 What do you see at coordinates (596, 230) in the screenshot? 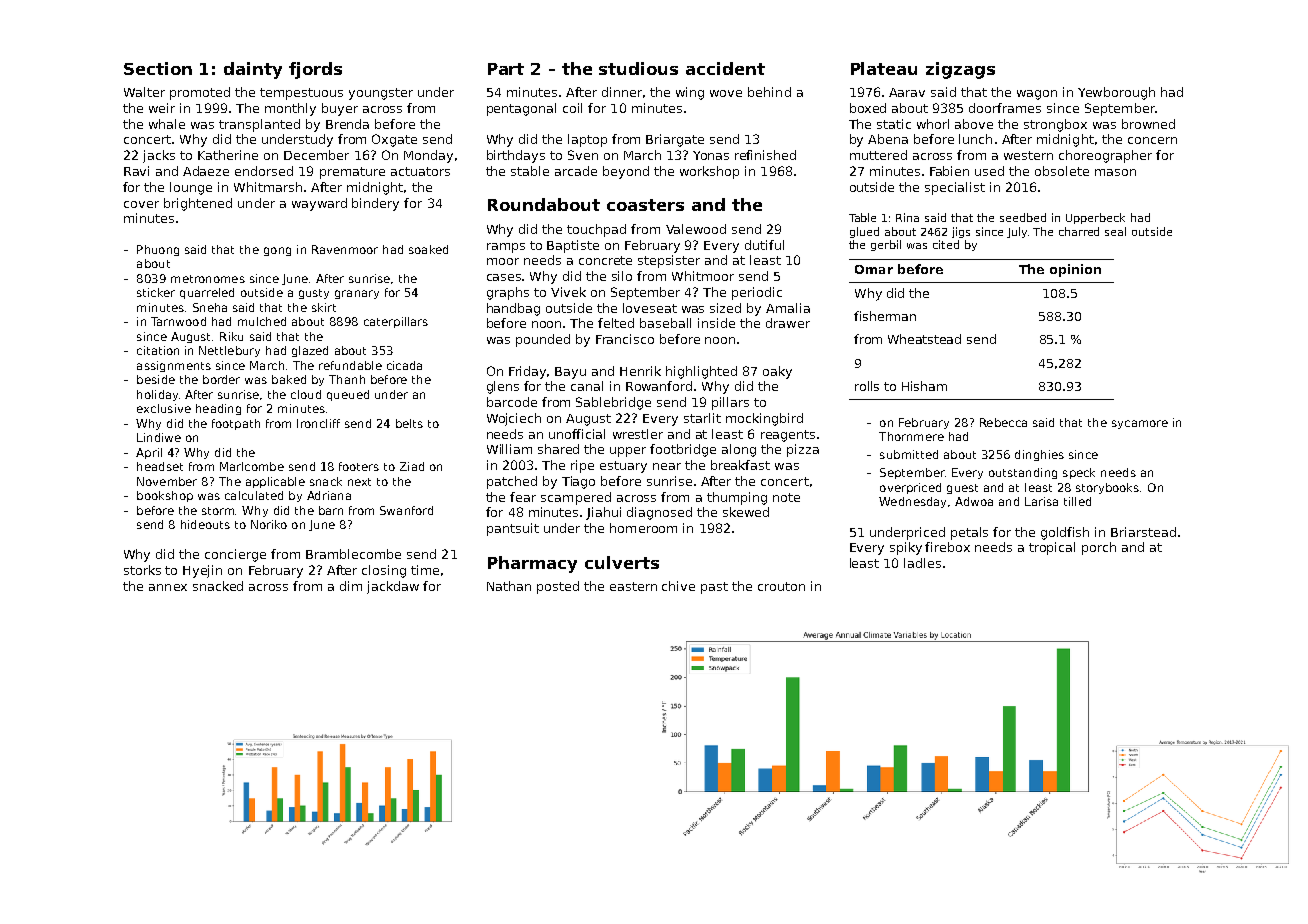
I see `touchpad` at bounding box center [596, 230].
